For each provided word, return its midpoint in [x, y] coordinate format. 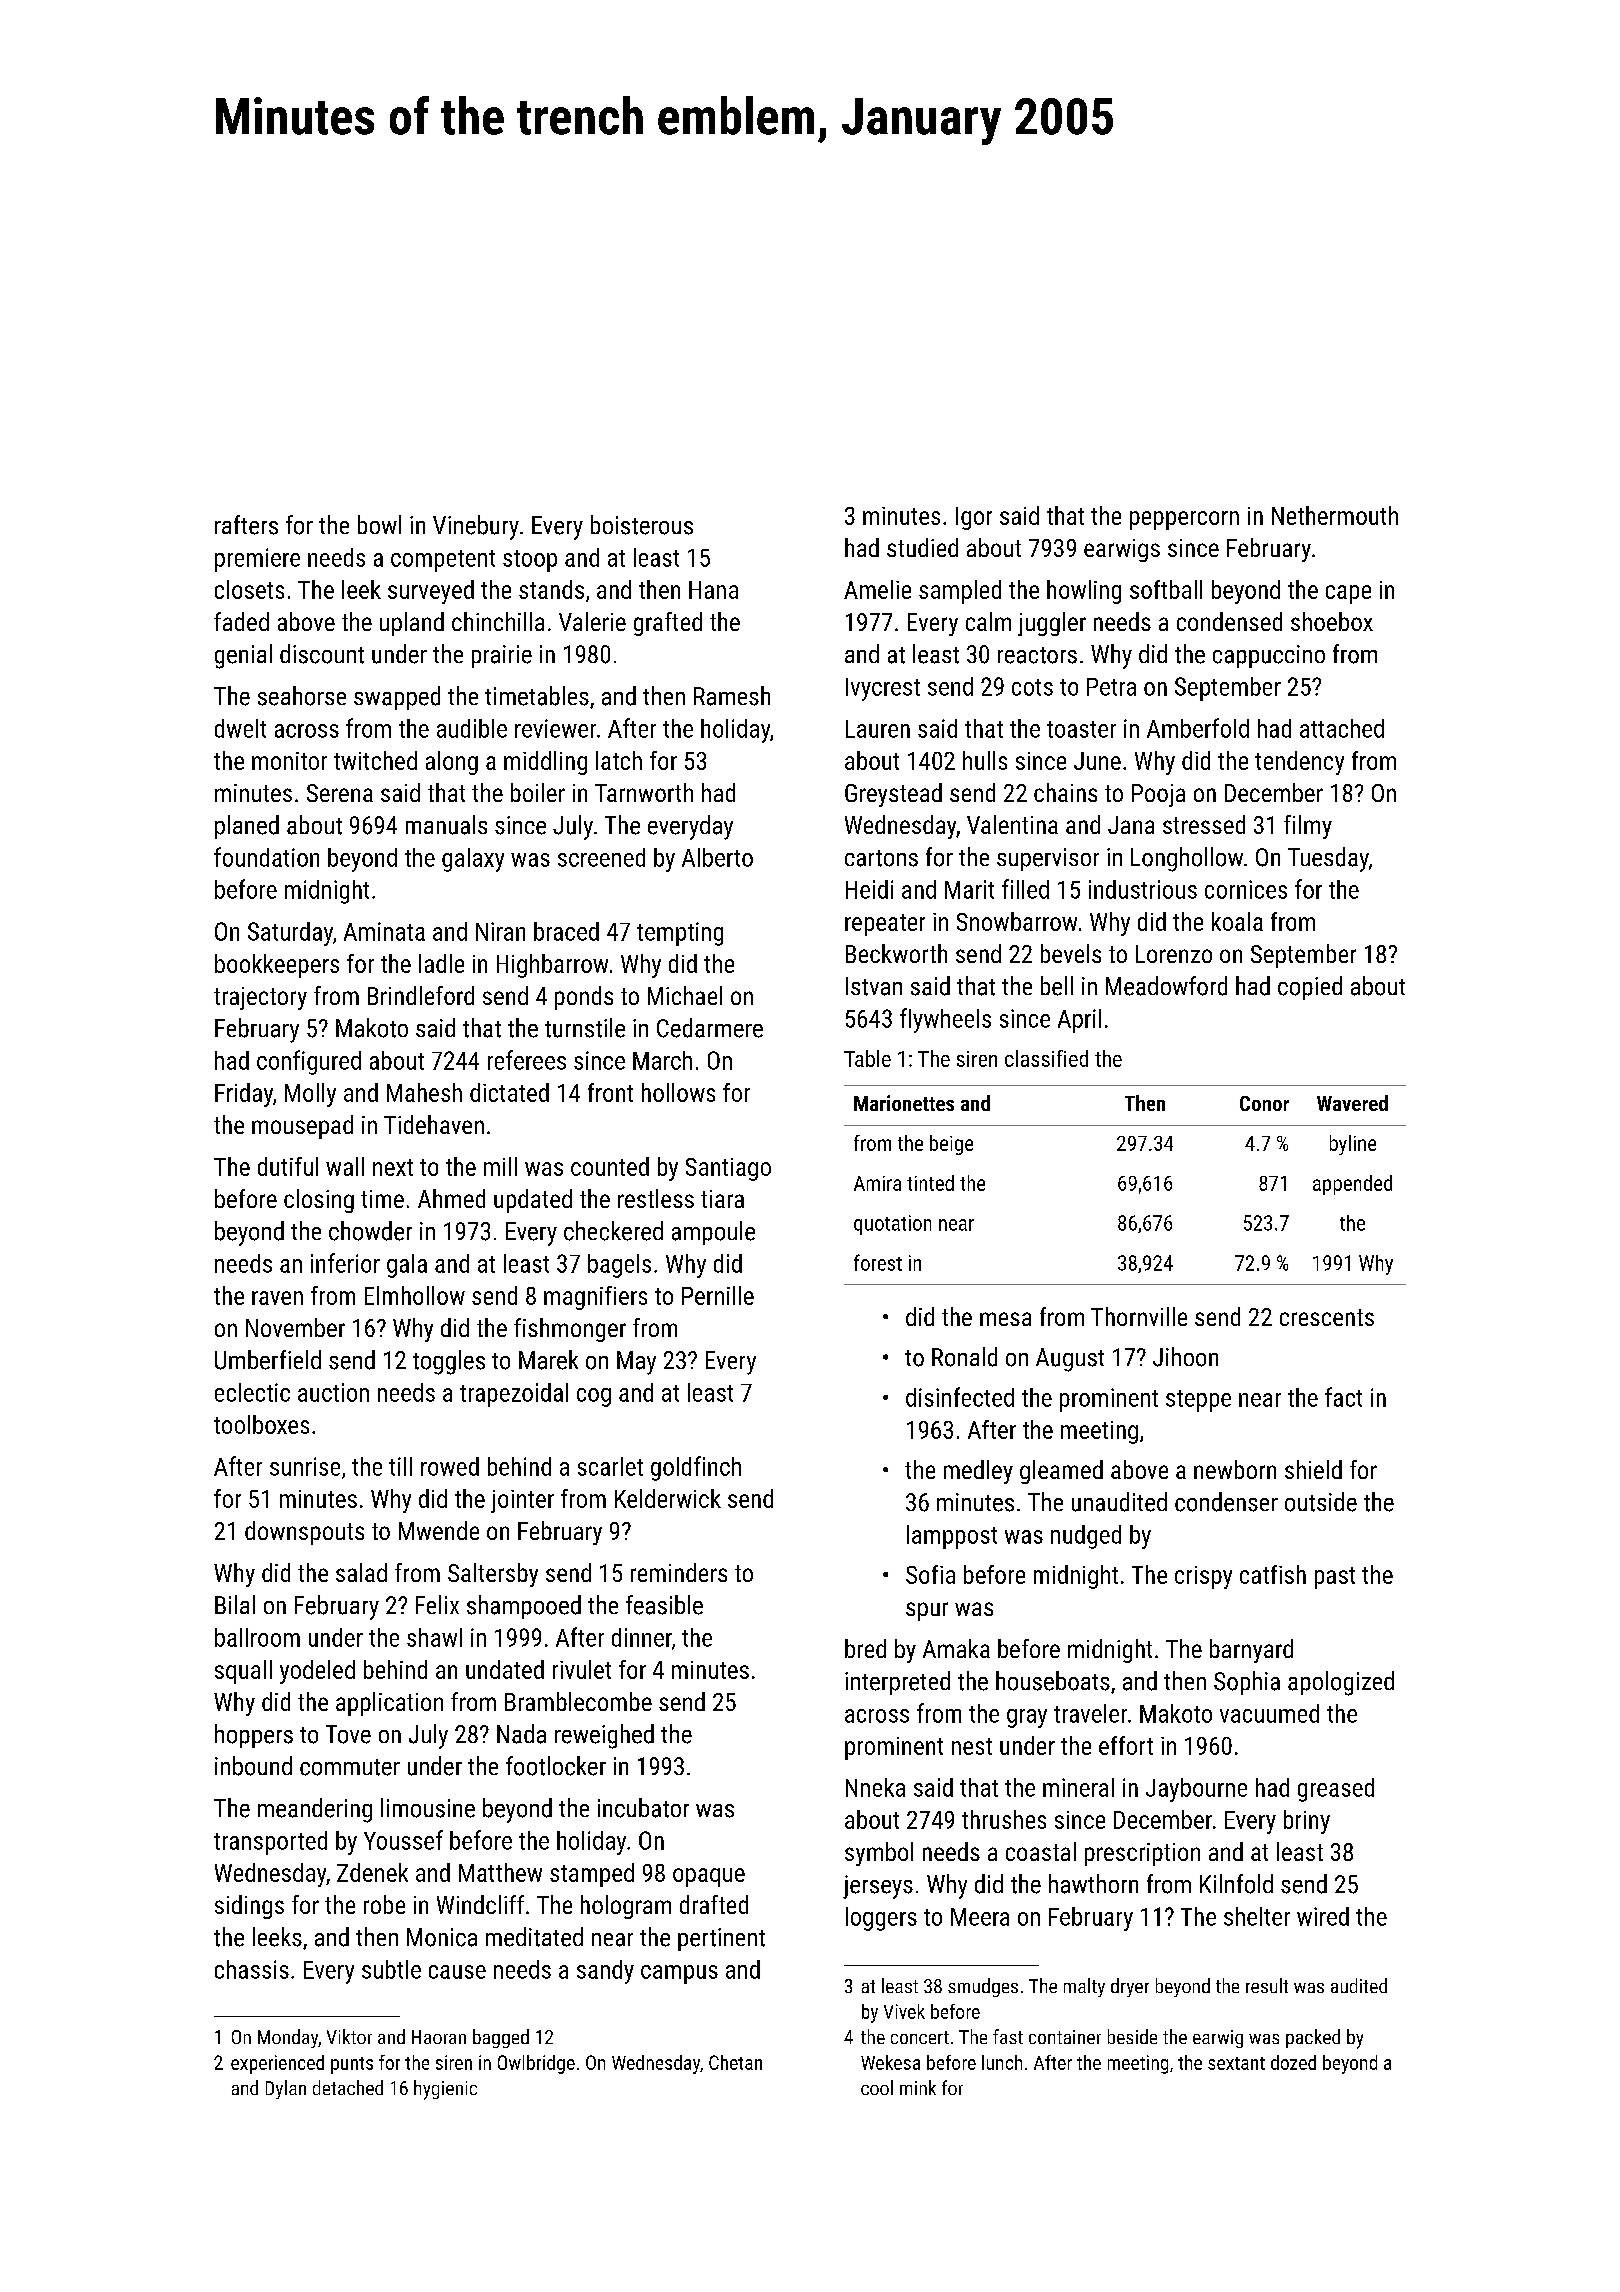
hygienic [445, 2090]
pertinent [721, 1939]
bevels [1071, 953]
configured [309, 1062]
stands [551, 589]
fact [1343, 1397]
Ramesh [732, 696]
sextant [1236, 2063]
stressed [1204, 824]
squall [243, 1672]
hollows [678, 1092]
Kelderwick [668, 1498]
